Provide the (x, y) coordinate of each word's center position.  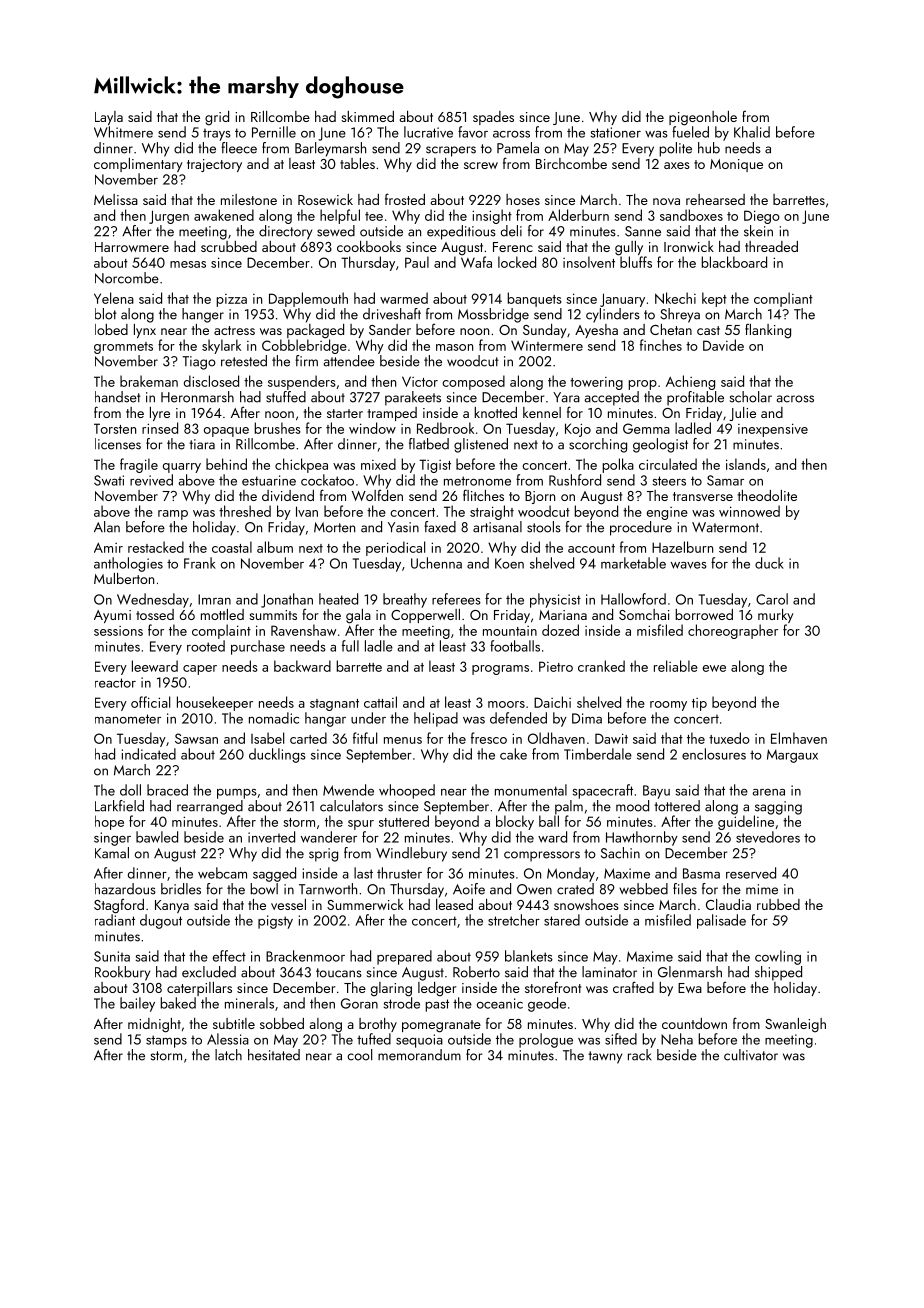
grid (217, 118)
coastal (232, 547)
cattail (380, 702)
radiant (115, 920)
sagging (778, 808)
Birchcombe (571, 163)
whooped (407, 791)
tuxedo (729, 738)
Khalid (752, 132)
